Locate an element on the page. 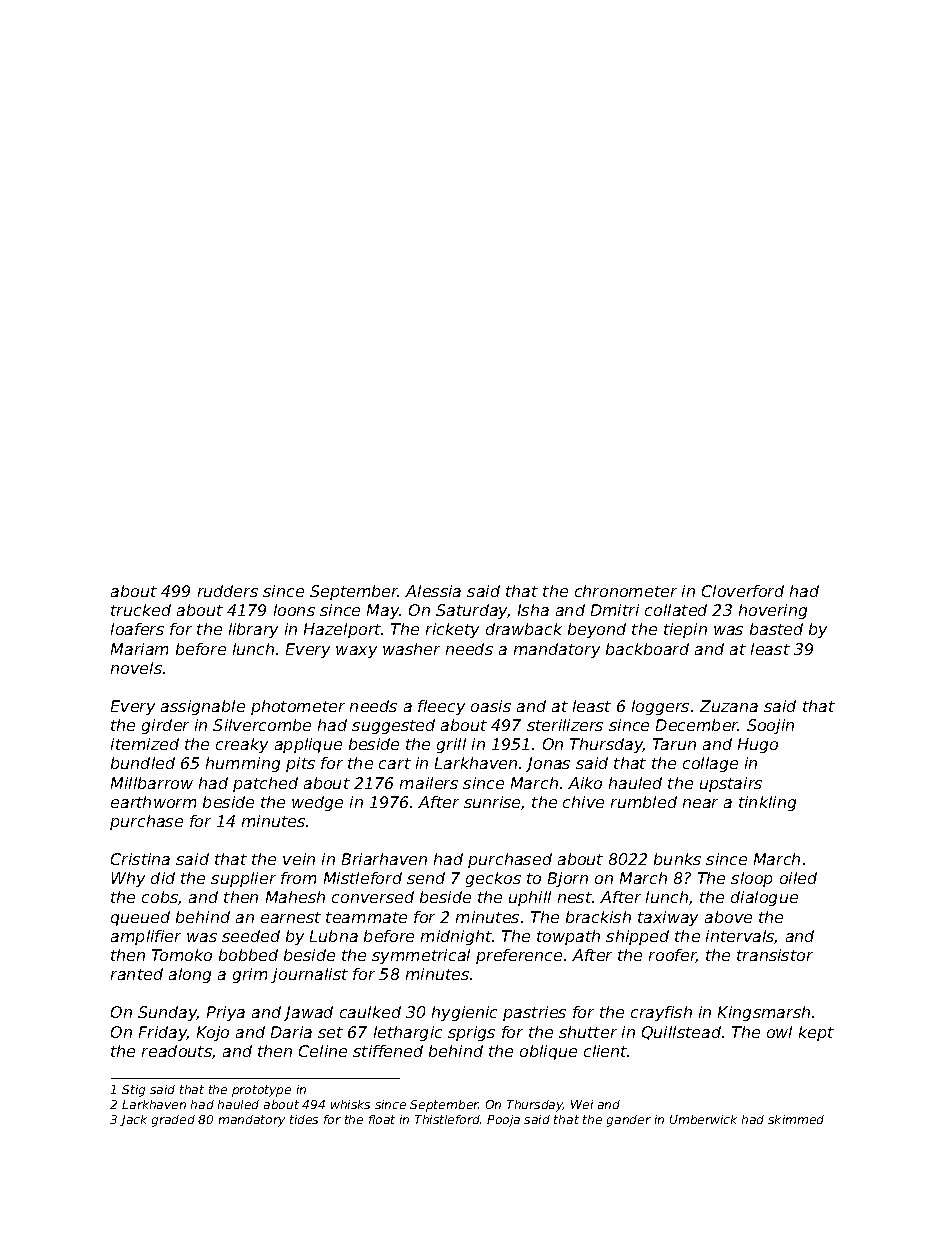 The image size is (952, 1233). symmetrical is located at coordinates (421, 956).
